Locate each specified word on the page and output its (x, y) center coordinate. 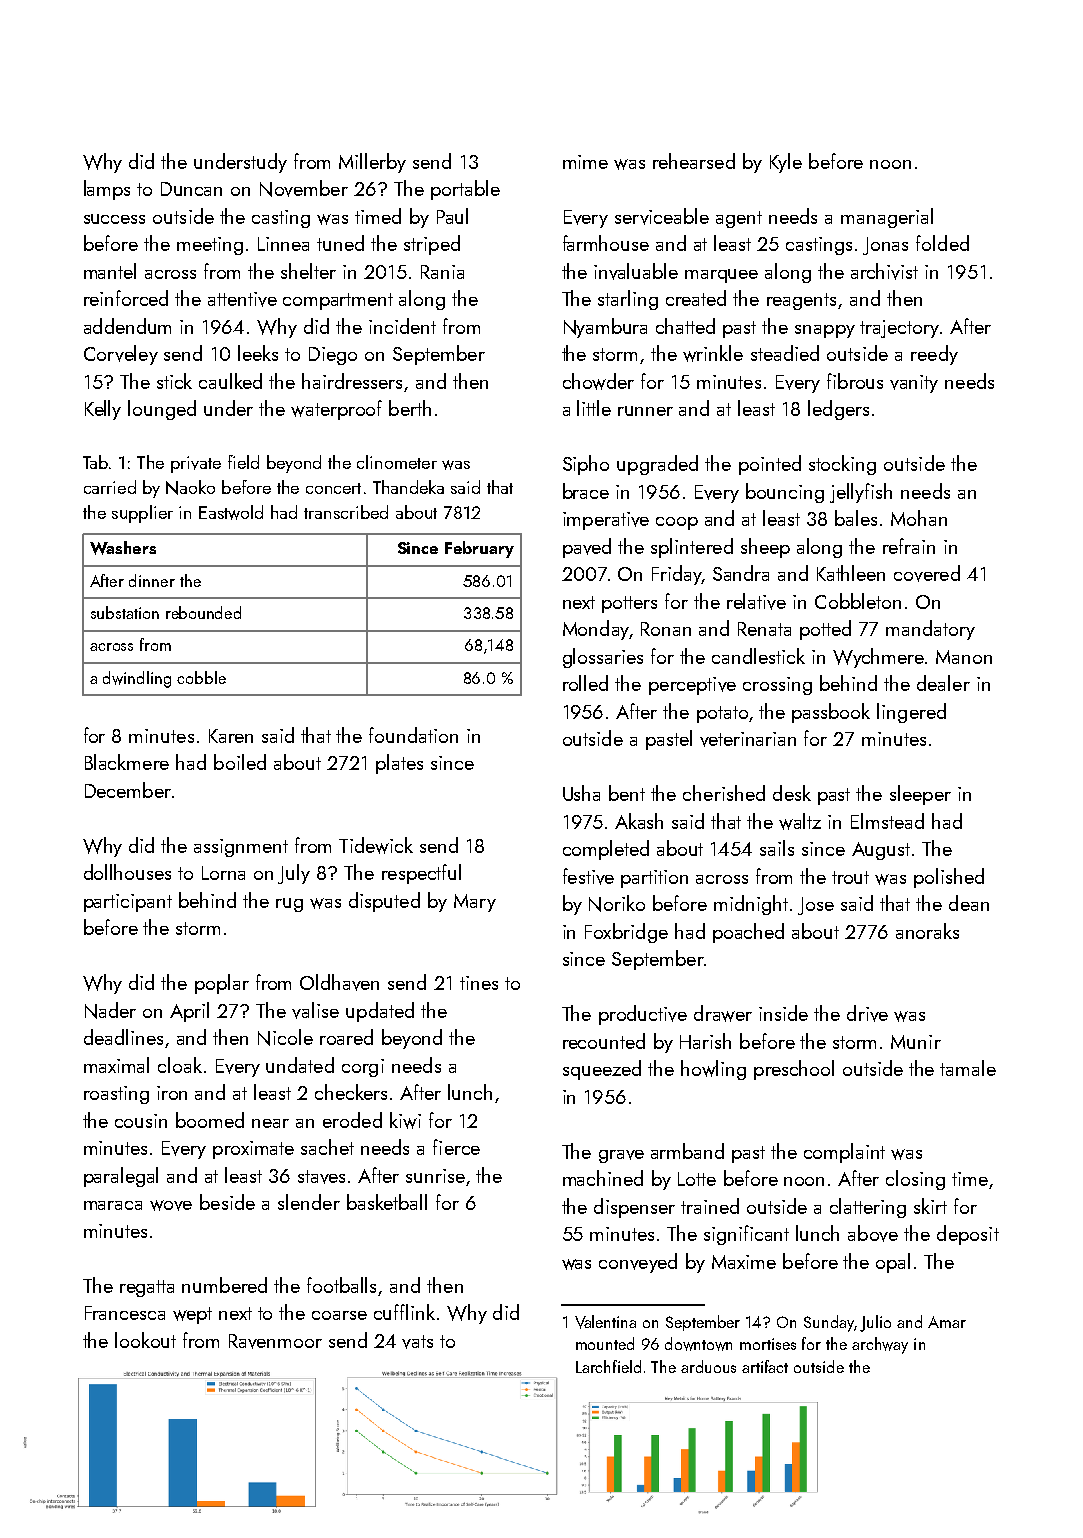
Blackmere (127, 762)
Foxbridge (626, 933)
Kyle (786, 163)
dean (969, 903)
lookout (145, 1340)
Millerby (372, 163)
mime (585, 162)
